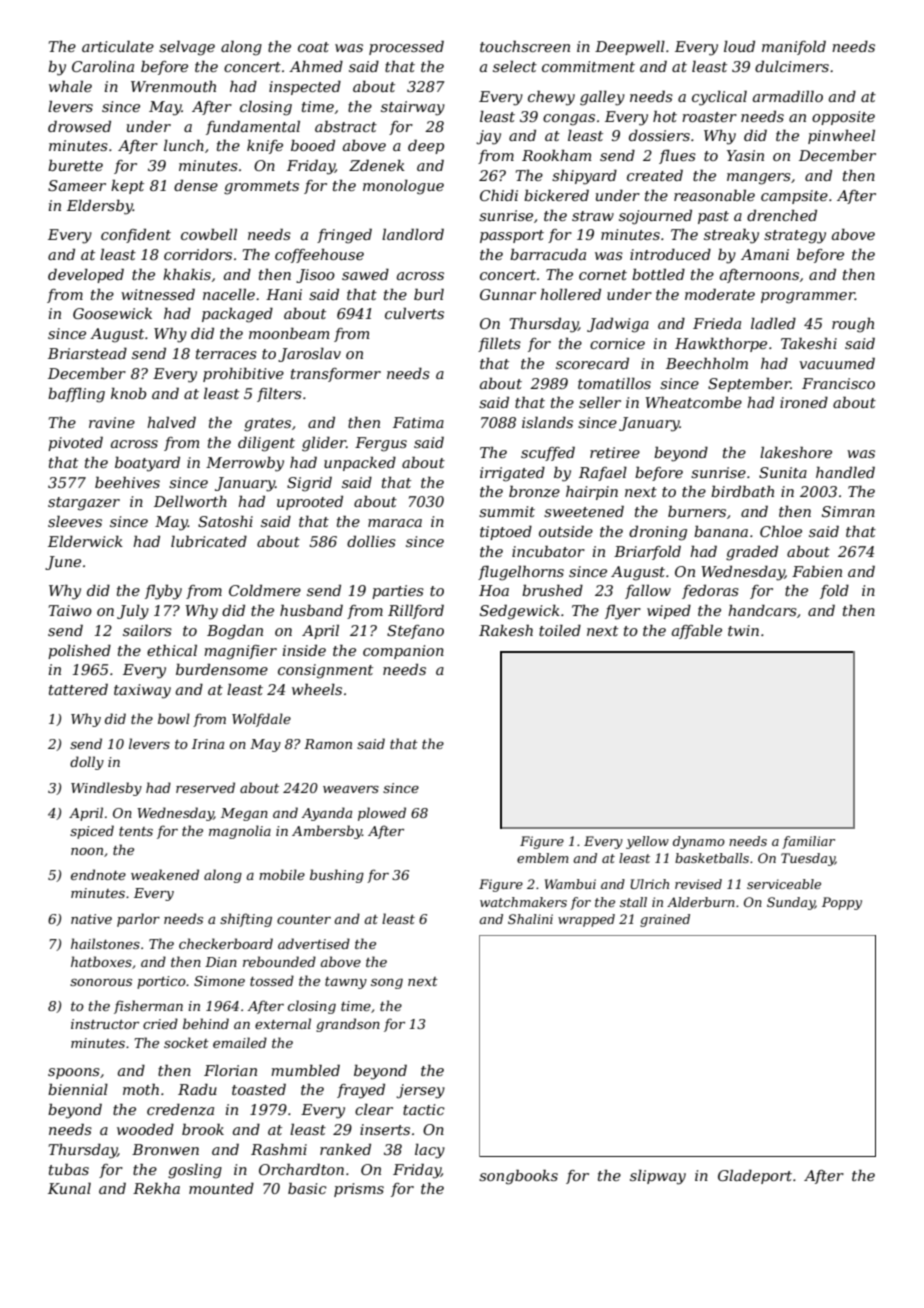 The image size is (924, 1308). What do you see at coordinates (808, 842) in the screenshot?
I see `familiar` at bounding box center [808, 842].
